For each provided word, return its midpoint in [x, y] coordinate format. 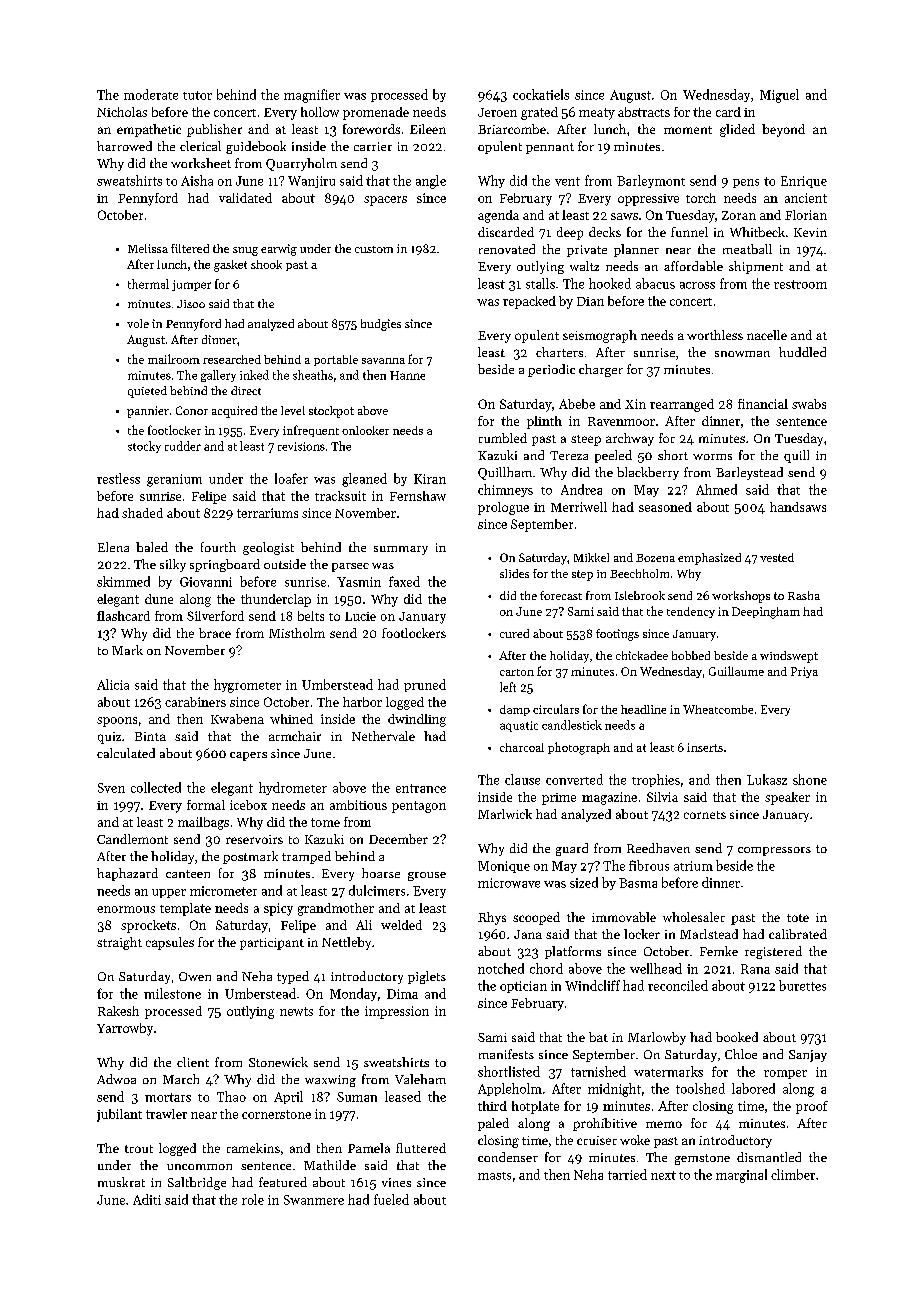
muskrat [121, 1182]
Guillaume [736, 671]
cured [514, 633]
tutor [197, 95]
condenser [508, 1157]
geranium [174, 480]
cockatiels [541, 94]
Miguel [779, 96]
